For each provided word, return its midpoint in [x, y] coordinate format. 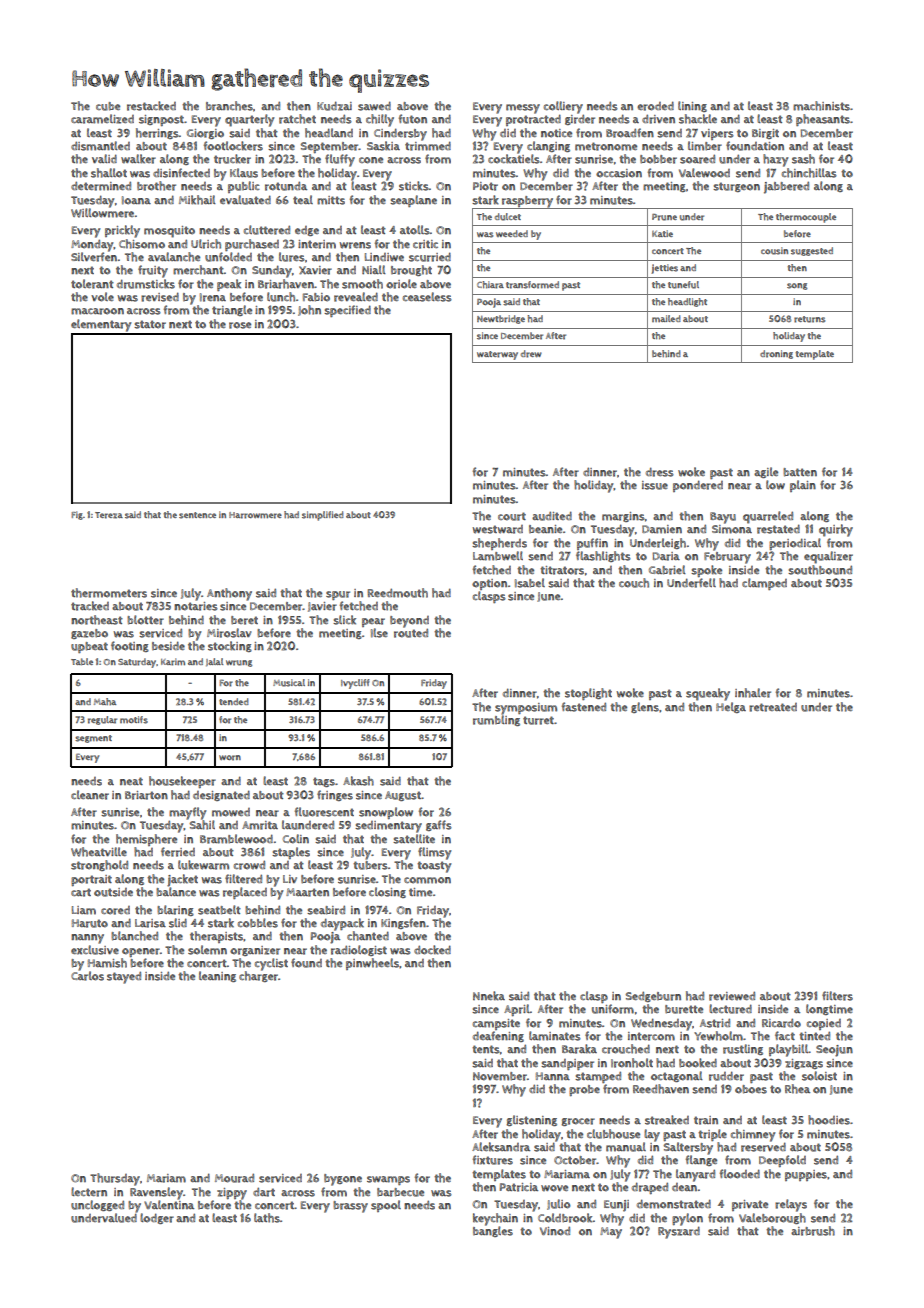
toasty [434, 867]
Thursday [115, 1179]
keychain [495, 1219]
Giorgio [205, 134]
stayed [124, 977]
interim [317, 244]
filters [837, 996]
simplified [322, 516]
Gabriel [667, 570]
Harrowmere [255, 515]
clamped [764, 584]
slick [344, 620]
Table [82, 661]
